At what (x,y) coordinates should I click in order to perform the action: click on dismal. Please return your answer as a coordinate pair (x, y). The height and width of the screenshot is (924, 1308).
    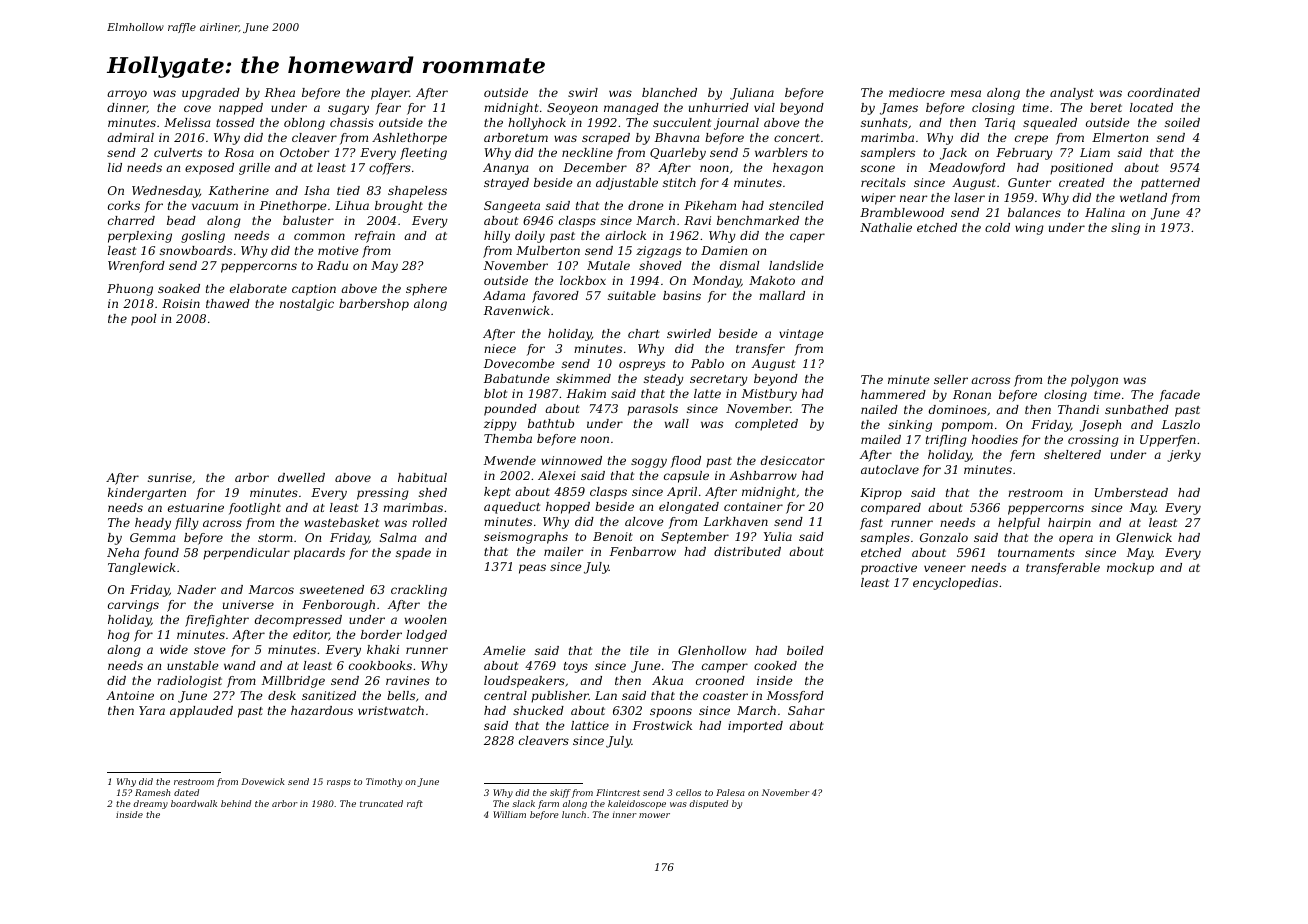
    Looking at the image, I should click on (739, 265).
